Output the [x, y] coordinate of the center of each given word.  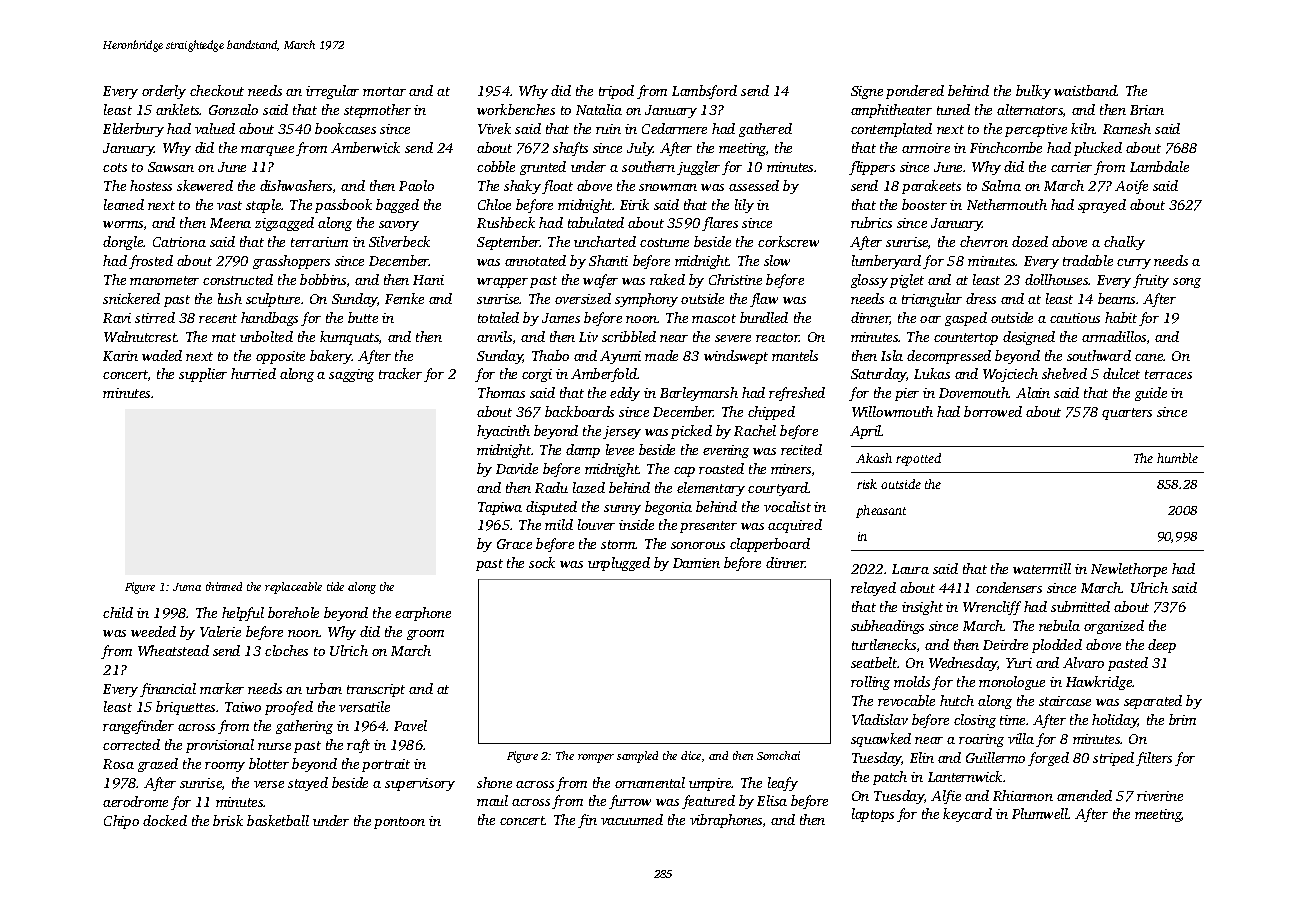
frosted [151, 262]
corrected [131, 744]
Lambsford [704, 92]
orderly [164, 92]
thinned [224, 586]
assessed [754, 185]
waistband [1085, 90]
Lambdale [1159, 166]
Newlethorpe [1129, 570]
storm [618, 544]
